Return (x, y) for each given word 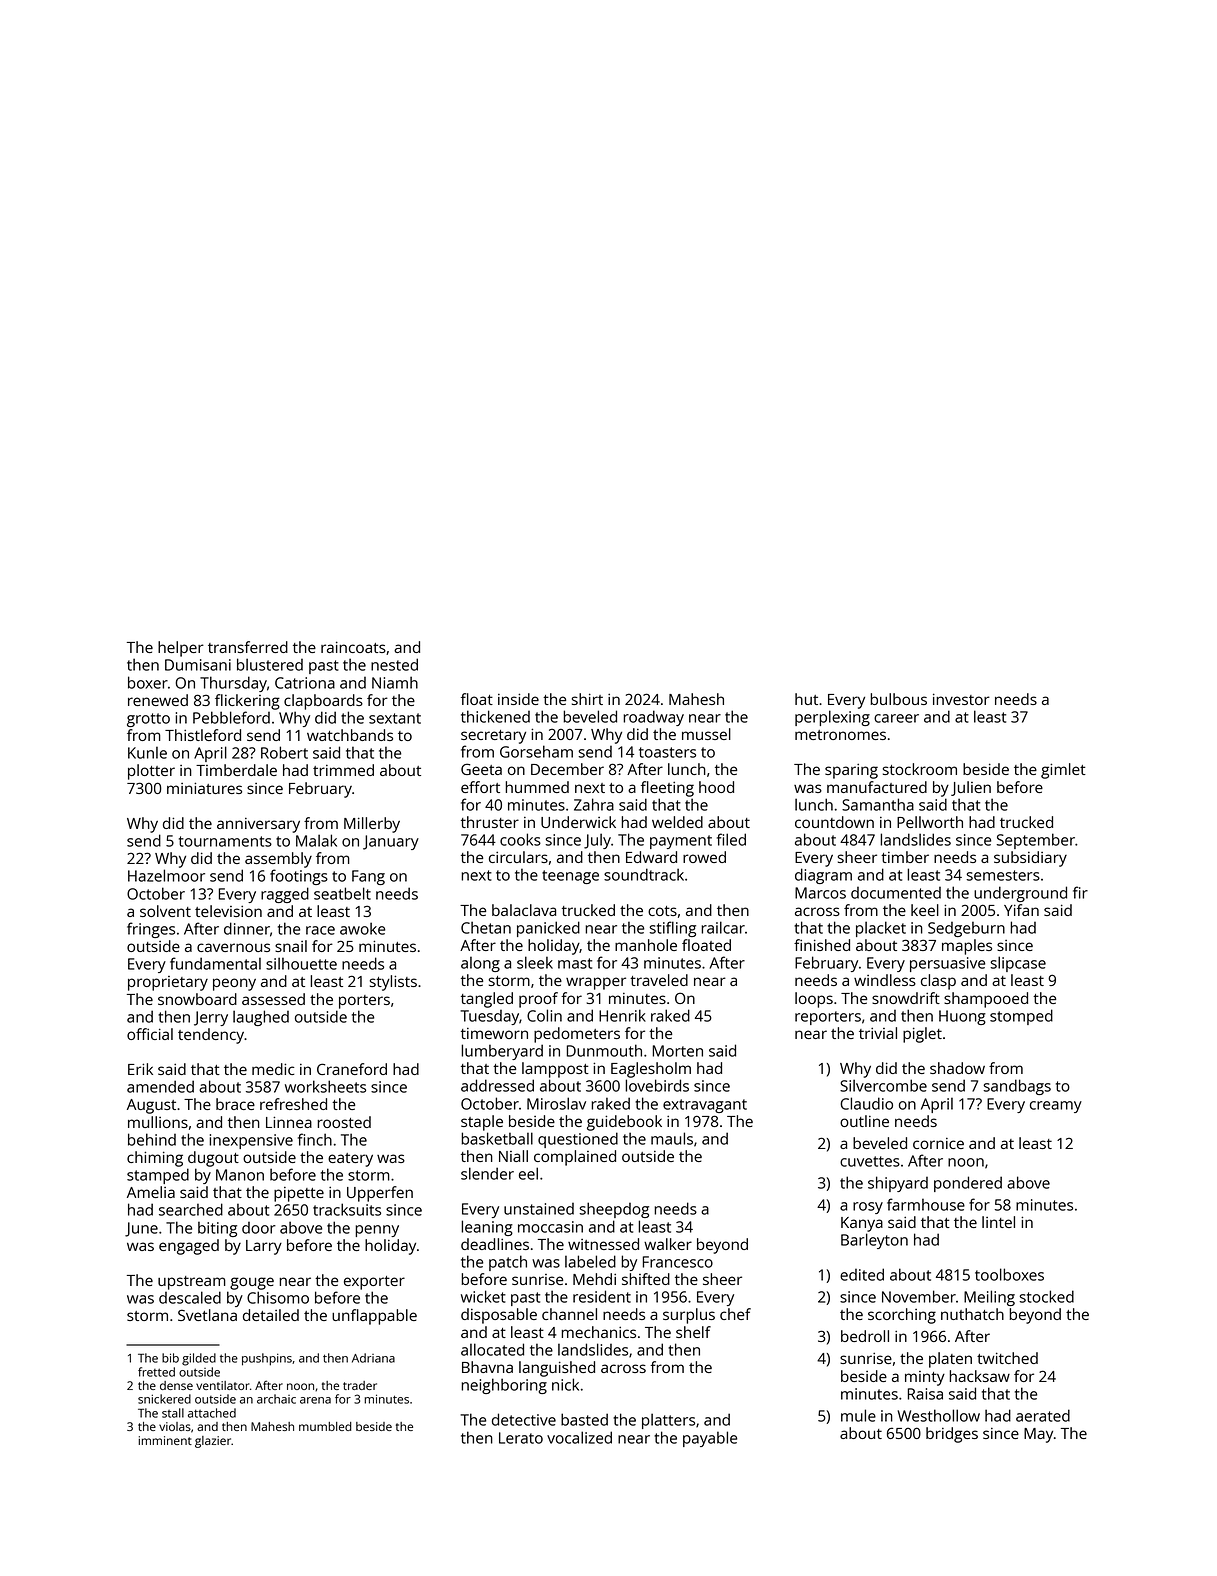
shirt (587, 699)
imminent (165, 1440)
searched (191, 1209)
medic (273, 1069)
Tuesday (489, 1017)
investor (961, 699)
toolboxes (1009, 1274)
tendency (211, 1036)
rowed (704, 857)
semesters (1003, 875)
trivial (878, 1033)
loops (814, 1000)
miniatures (204, 788)
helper (181, 649)
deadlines (495, 1244)
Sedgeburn (966, 929)
